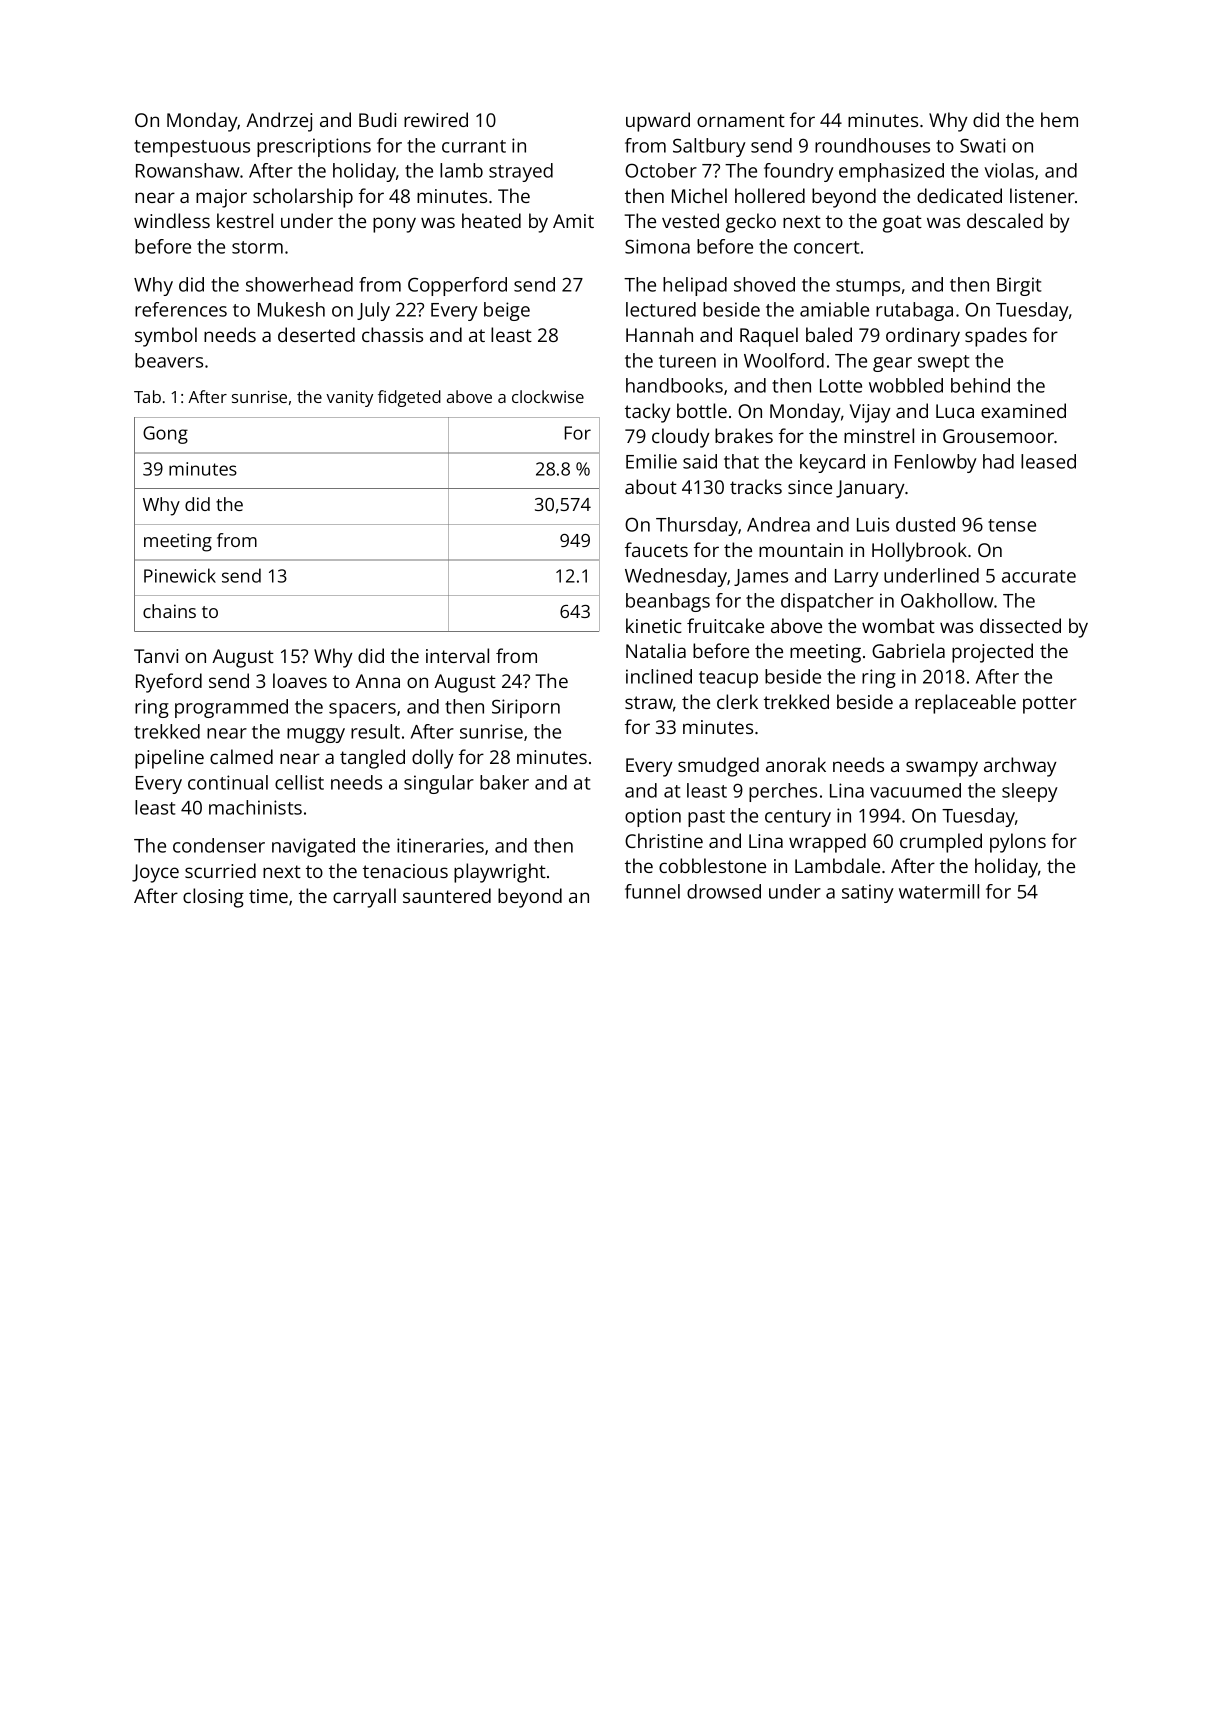 The width and height of the screenshot is (1224, 1731). What do you see at coordinates (687, 361) in the screenshot?
I see `tureen` at bounding box center [687, 361].
